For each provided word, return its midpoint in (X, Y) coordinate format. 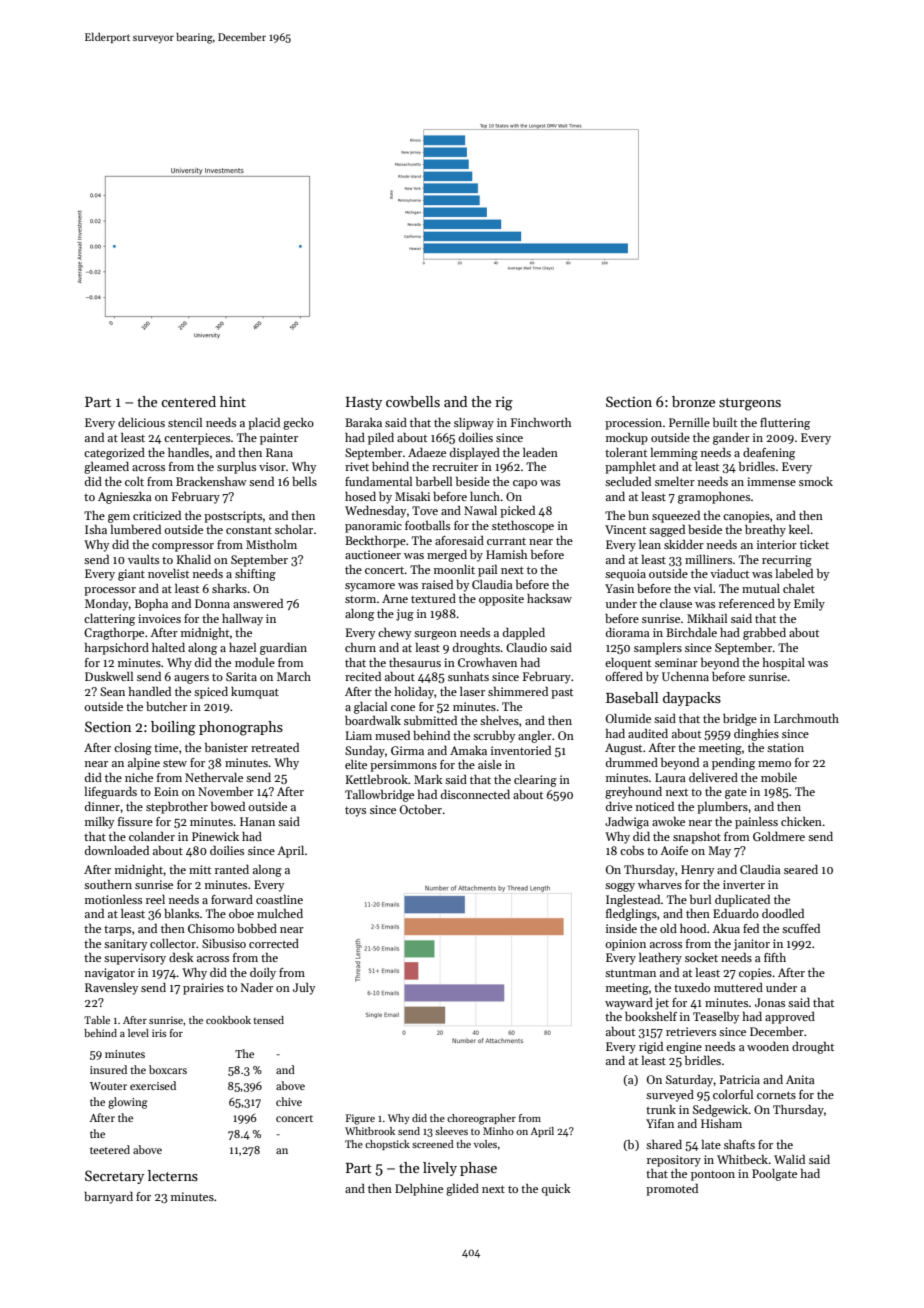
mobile (779, 777)
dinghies (756, 735)
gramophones (714, 498)
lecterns (173, 1175)
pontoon (713, 1176)
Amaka (468, 750)
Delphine (419, 1190)
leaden (540, 452)
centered (188, 401)
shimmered (518, 691)
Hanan (257, 821)
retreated (275, 747)
